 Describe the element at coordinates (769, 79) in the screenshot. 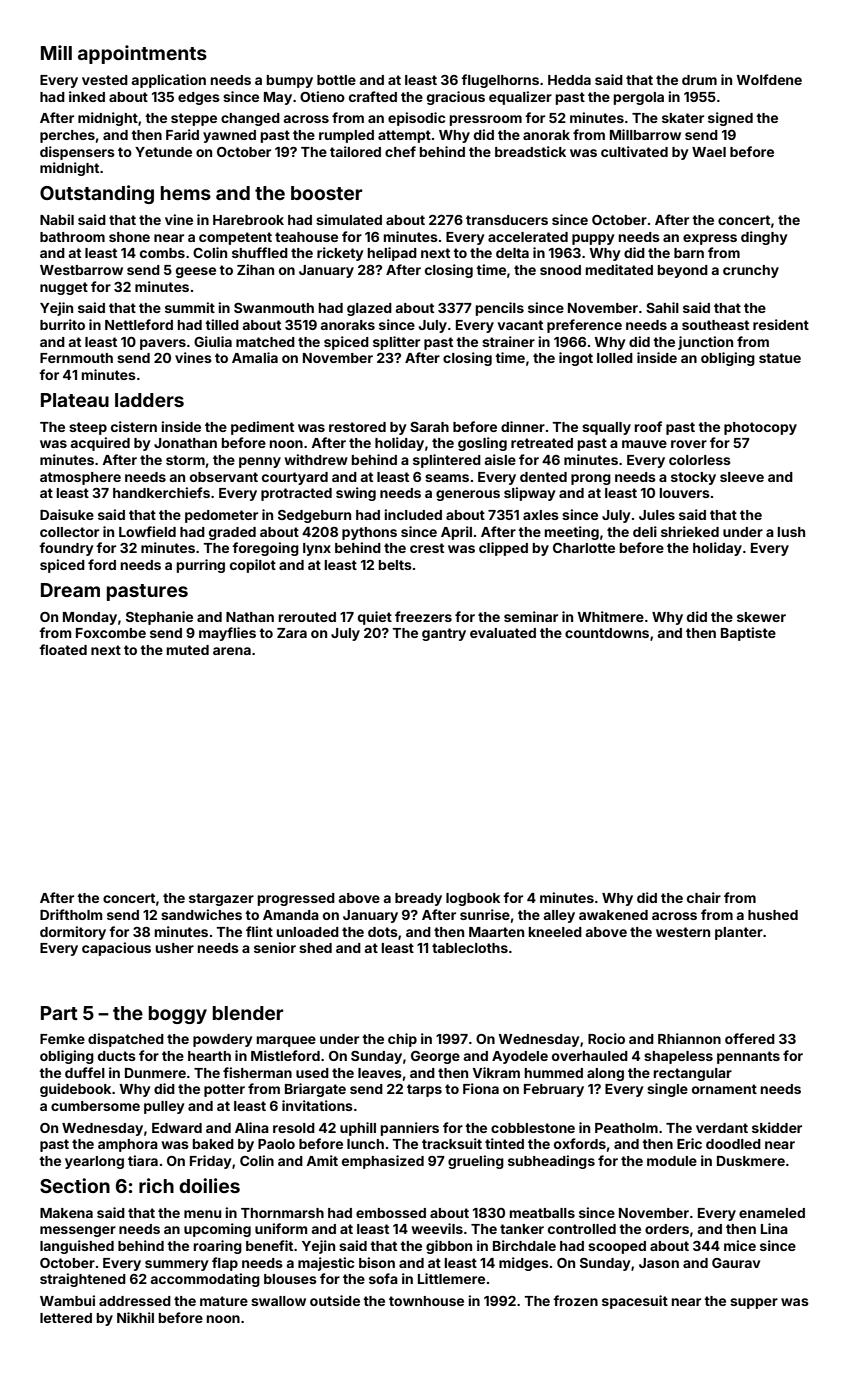

I see `Wolfdene` at that location.
